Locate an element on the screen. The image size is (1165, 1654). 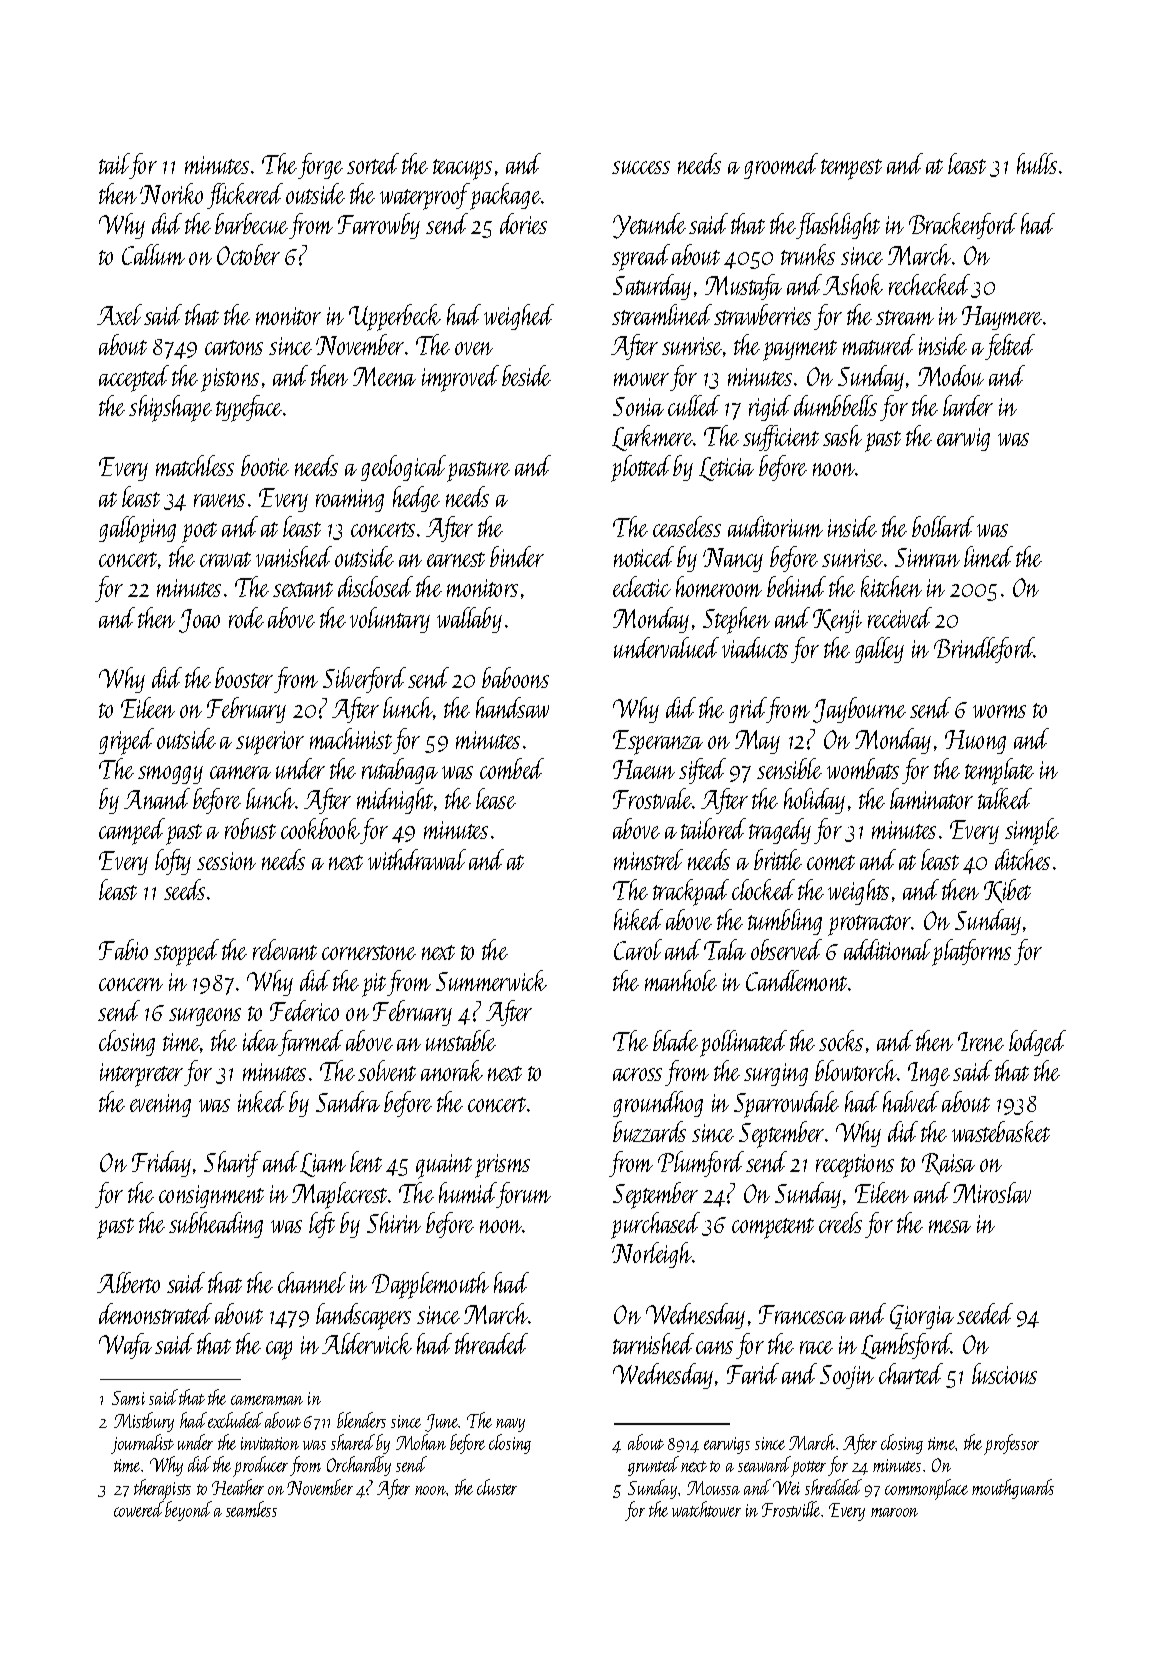
booster is located at coordinates (244, 677).
